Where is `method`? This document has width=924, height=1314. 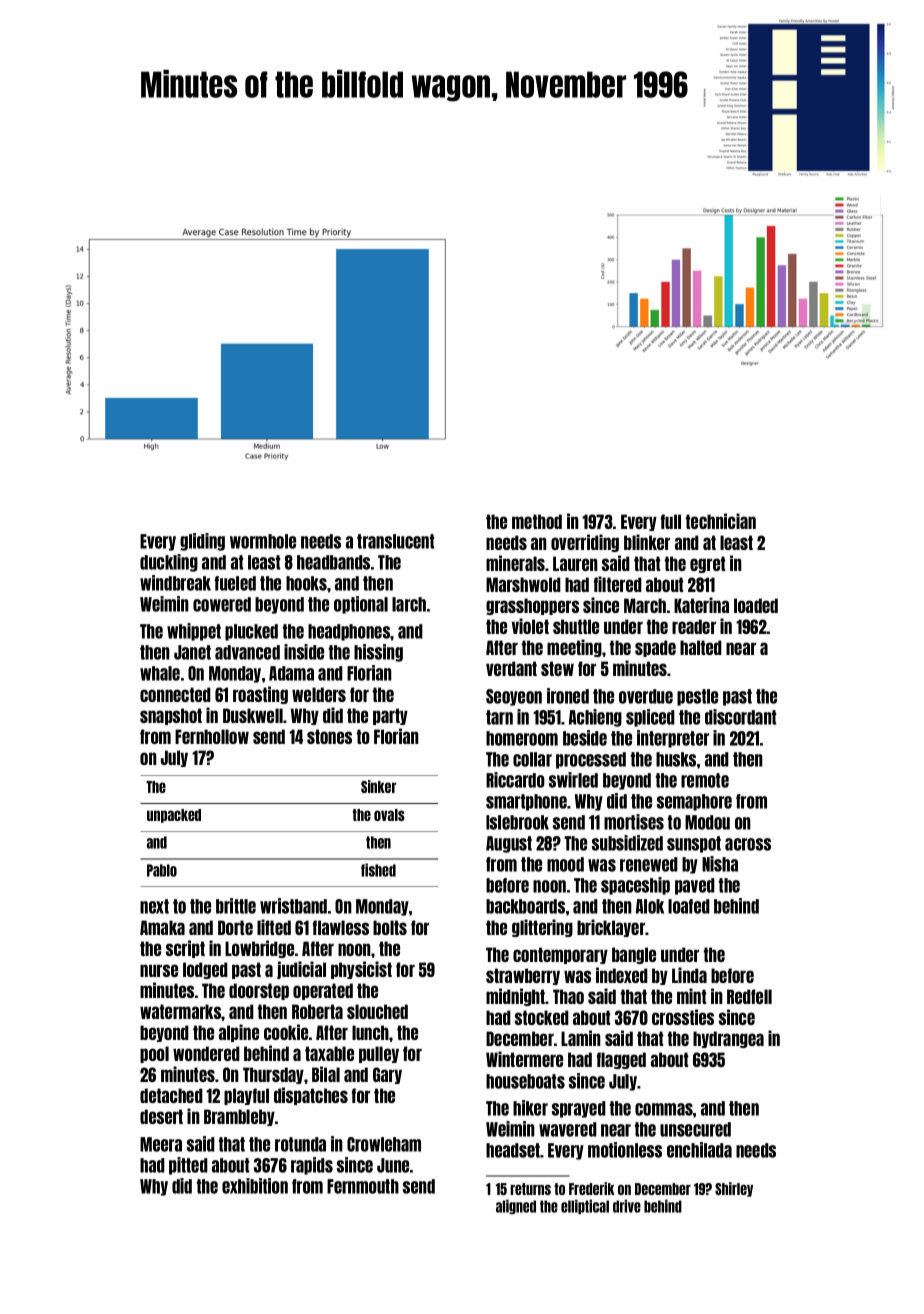 method is located at coordinates (537, 521).
